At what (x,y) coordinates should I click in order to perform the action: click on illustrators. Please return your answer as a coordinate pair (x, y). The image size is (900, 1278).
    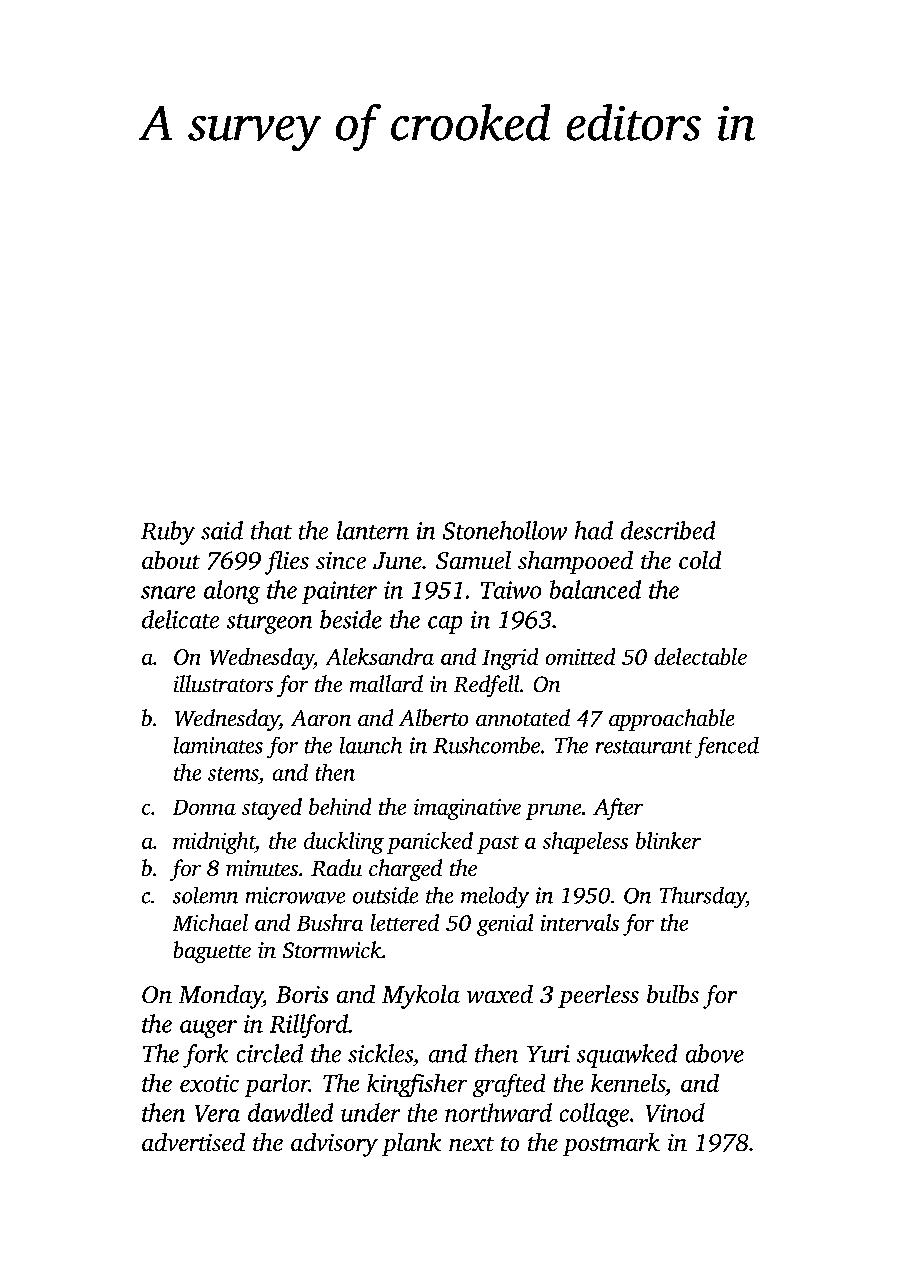
    Looking at the image, I should click on (223, 683).
